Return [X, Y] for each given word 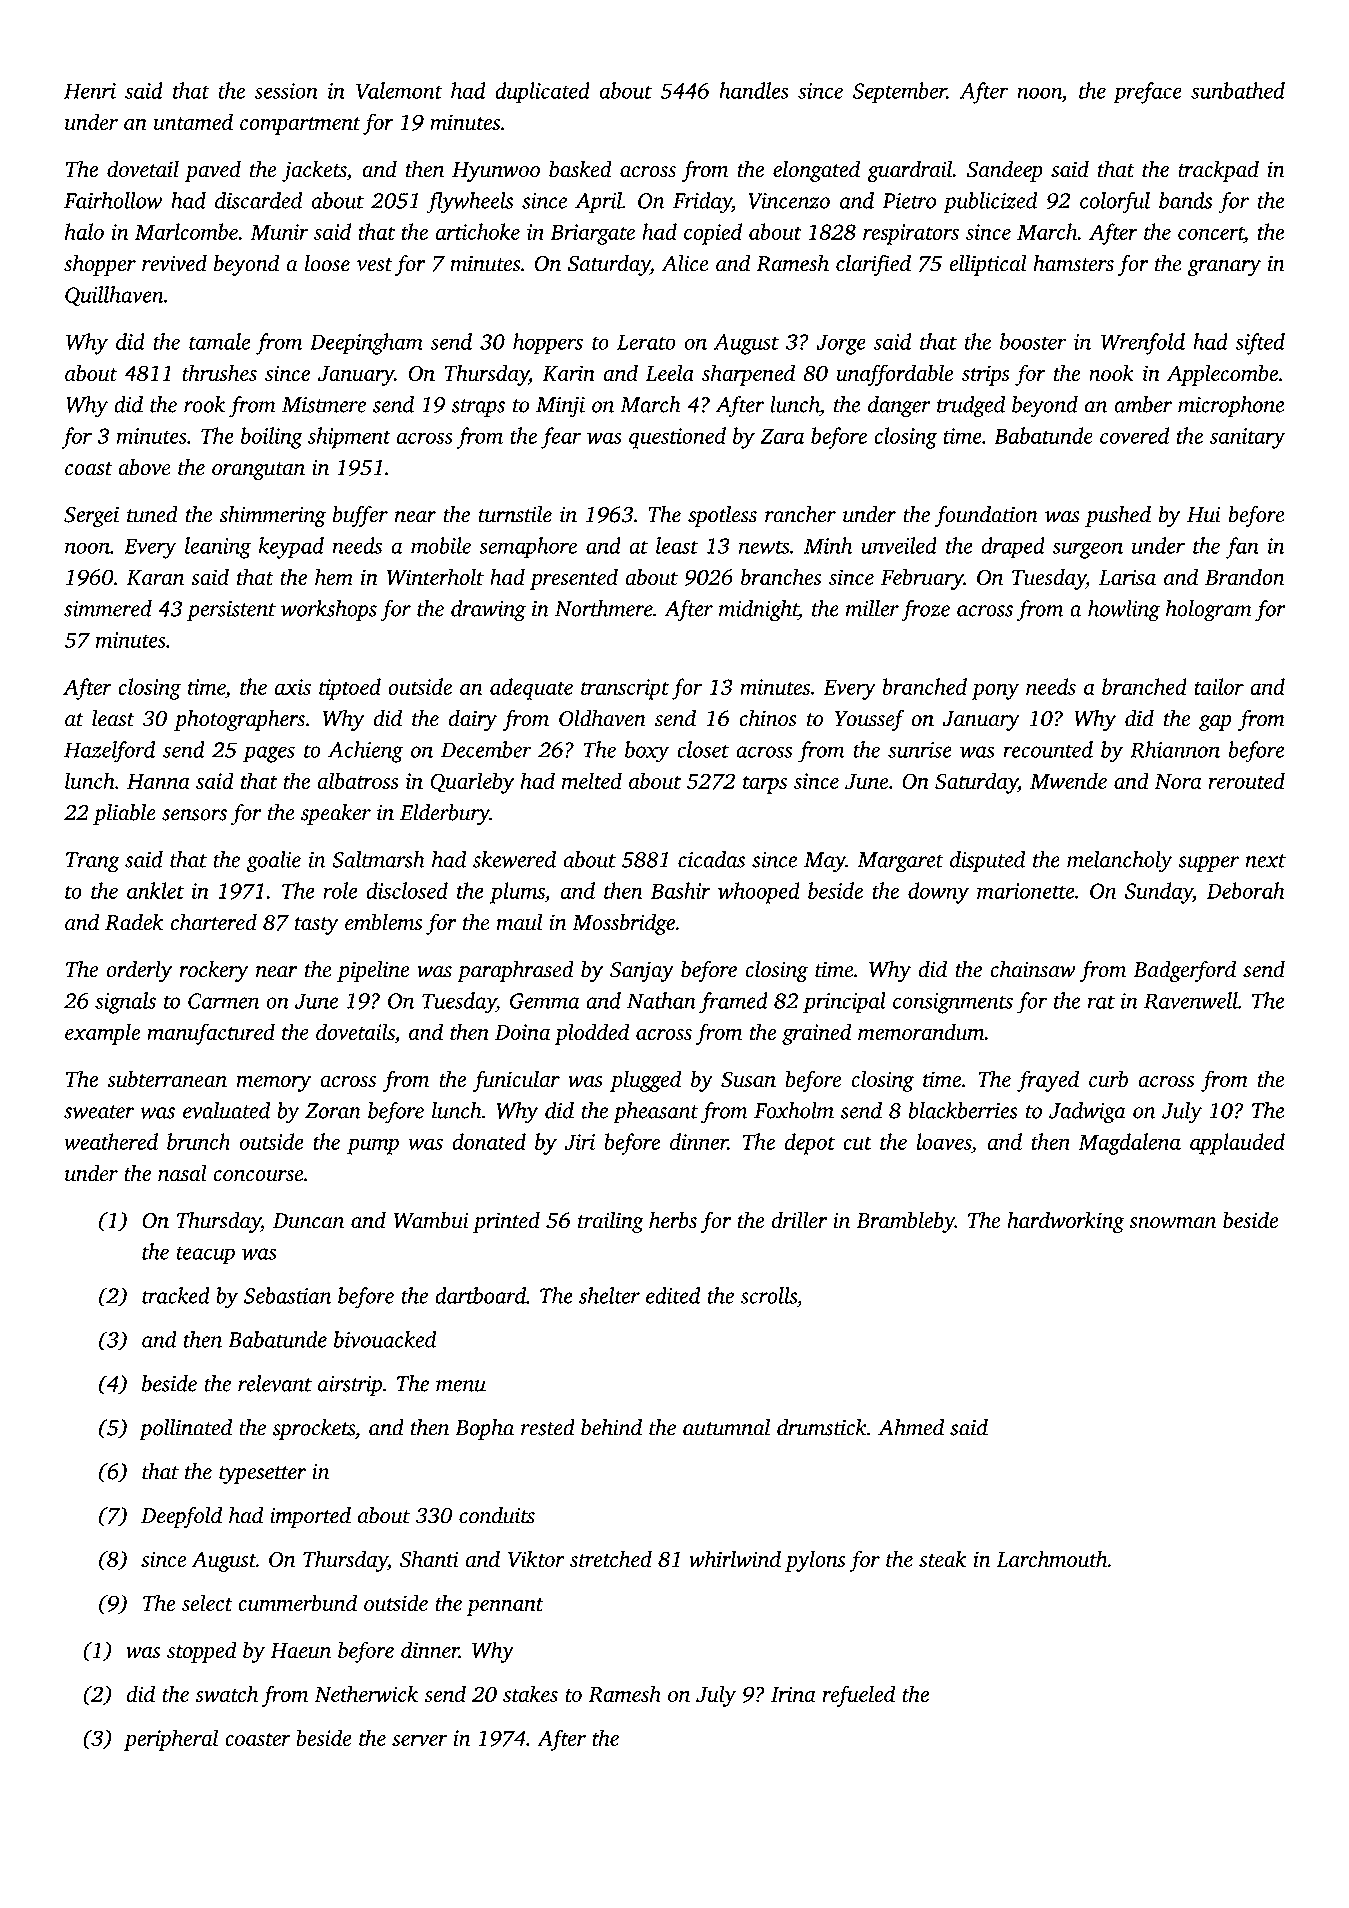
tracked [176, 1295]
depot [810, 1144]
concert [1211, 233]
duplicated [542, 93]
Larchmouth [1052, 1558]
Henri [90, 91]
